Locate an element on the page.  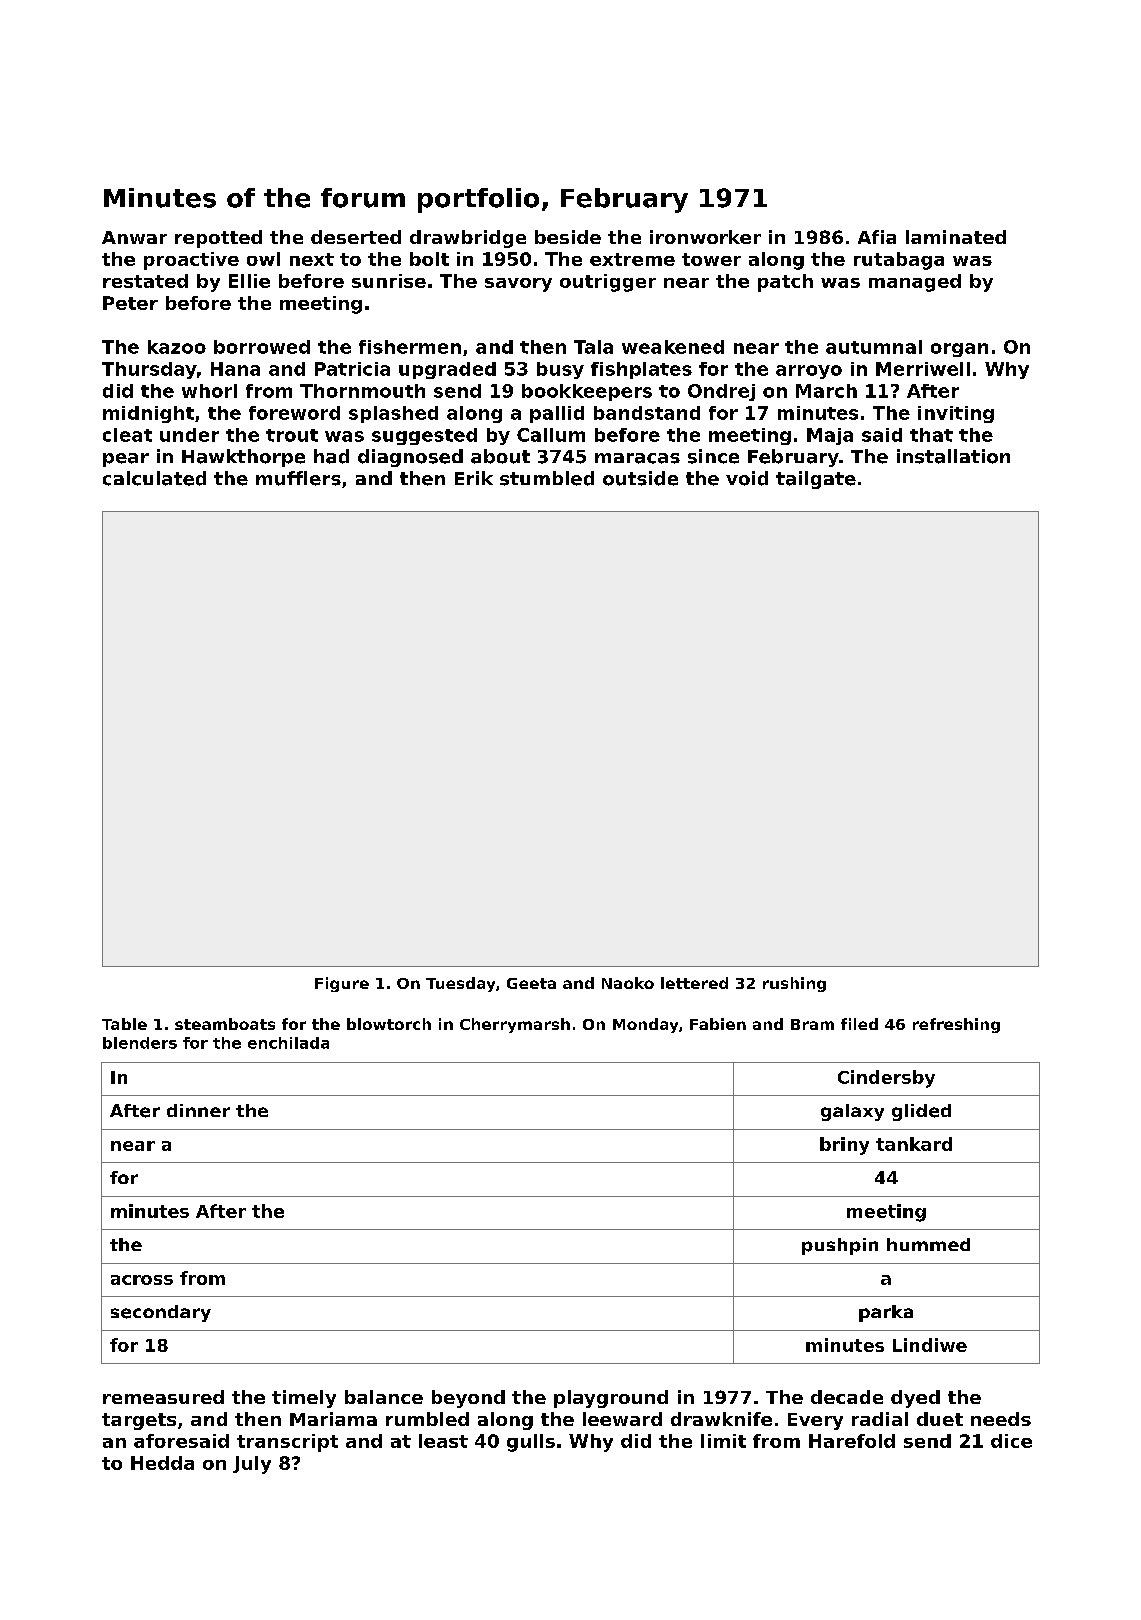
installation is located at coordinates (953, 456).
